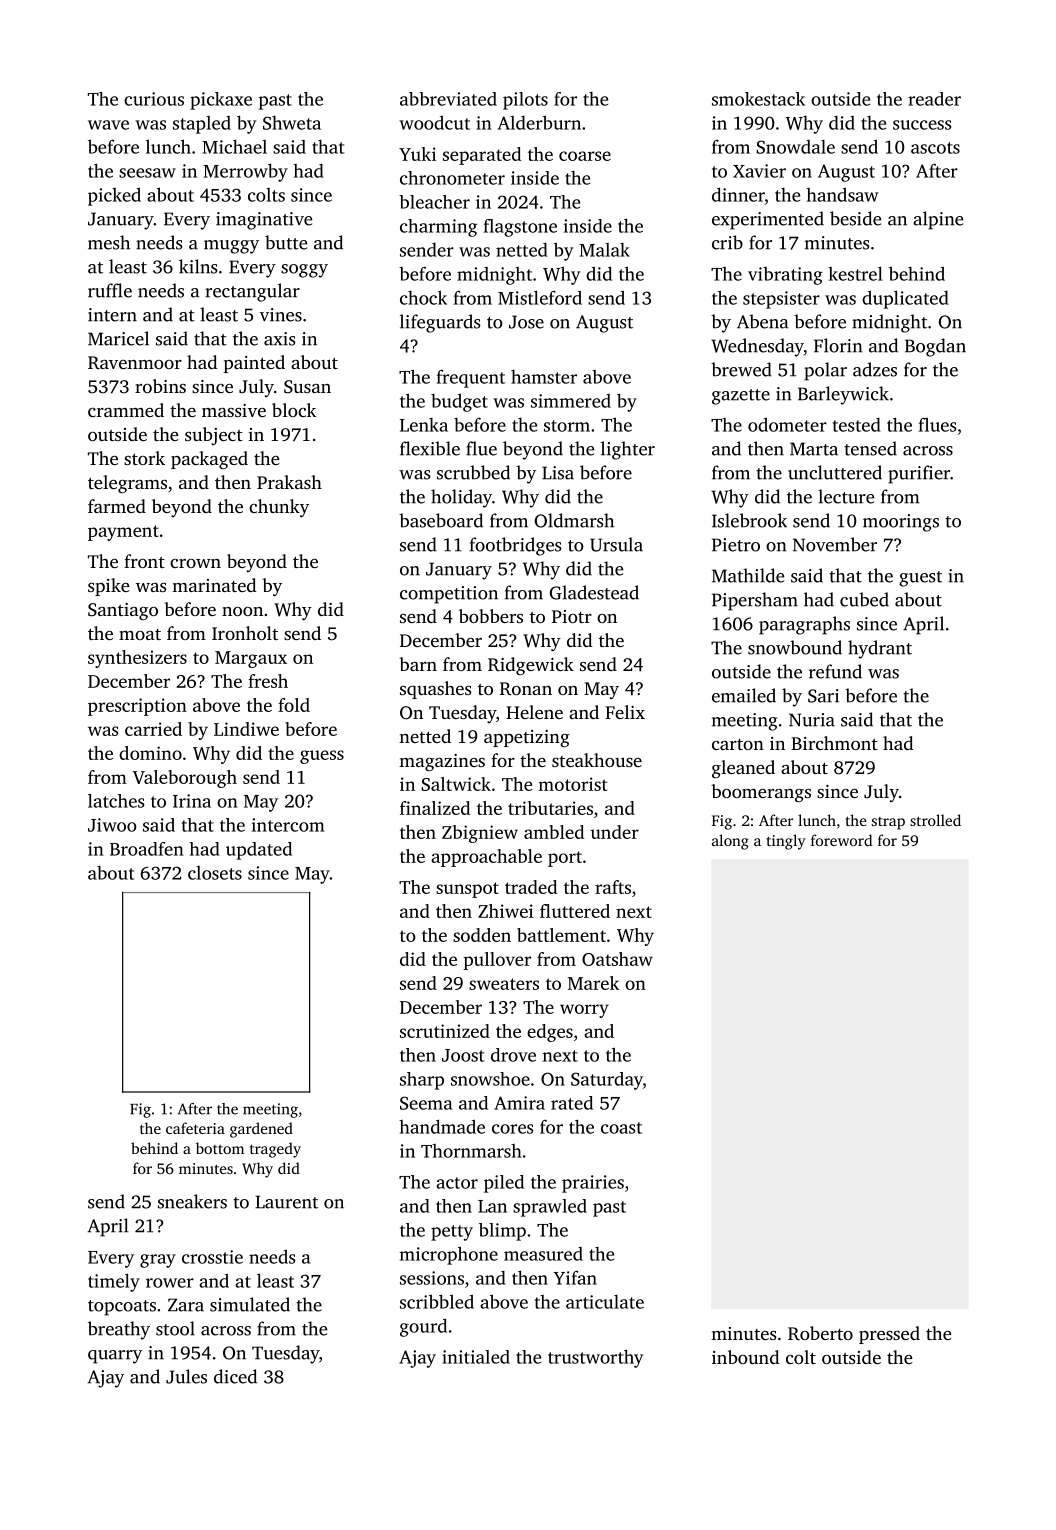  Describe the element at coordinates (476, 1357) in the document. I see `initialed` at that location.
